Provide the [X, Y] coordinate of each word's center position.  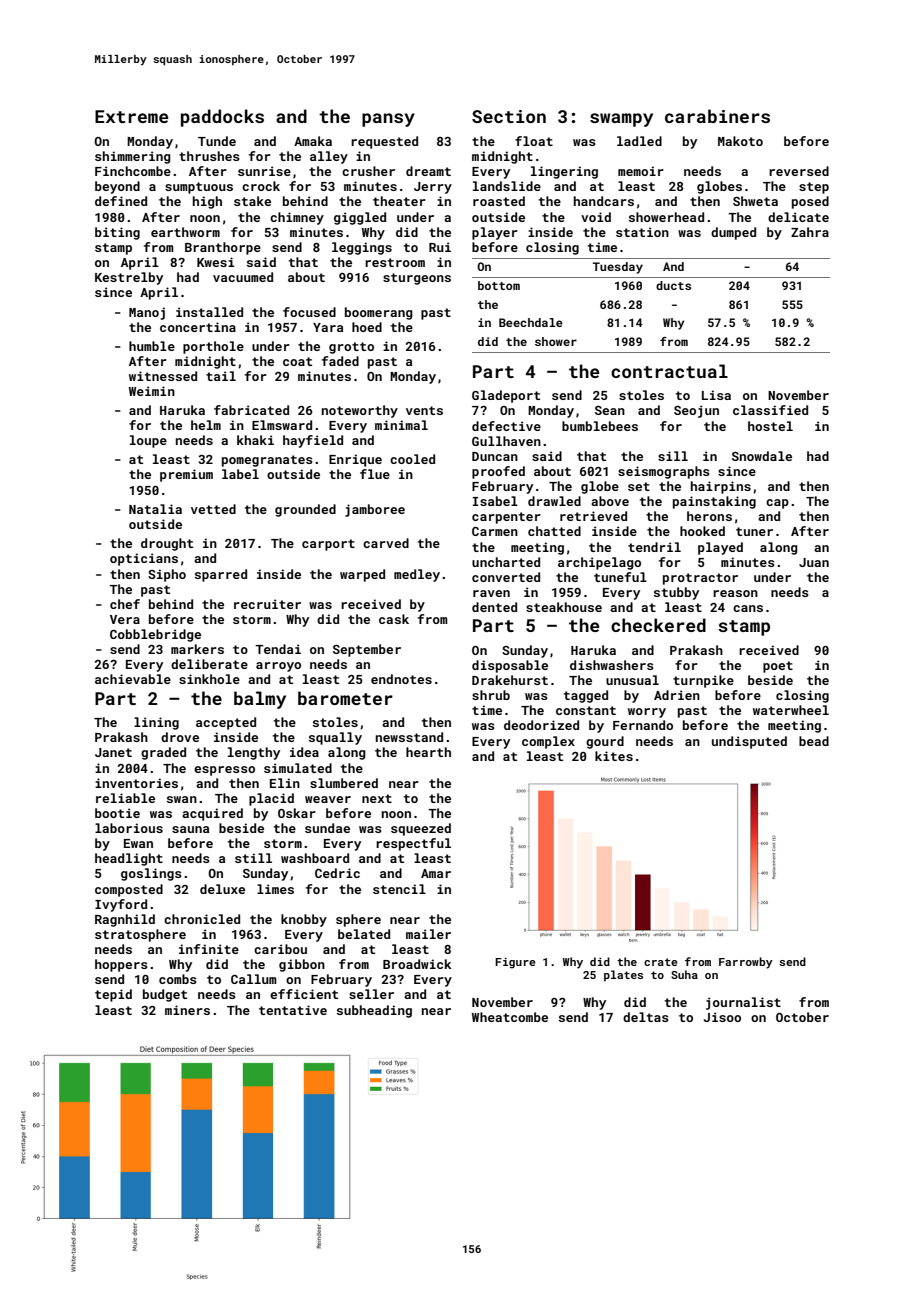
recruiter [267, 604]
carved [386, 543]
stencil [399, 889]
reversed [799, 171]
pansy [388, 120]
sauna [190, 829]
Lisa [716, 395]
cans [748, 608]
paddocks [222, 118]
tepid [113, 995]
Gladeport [506, 396]
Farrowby [746, 963]
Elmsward [282, 425]
